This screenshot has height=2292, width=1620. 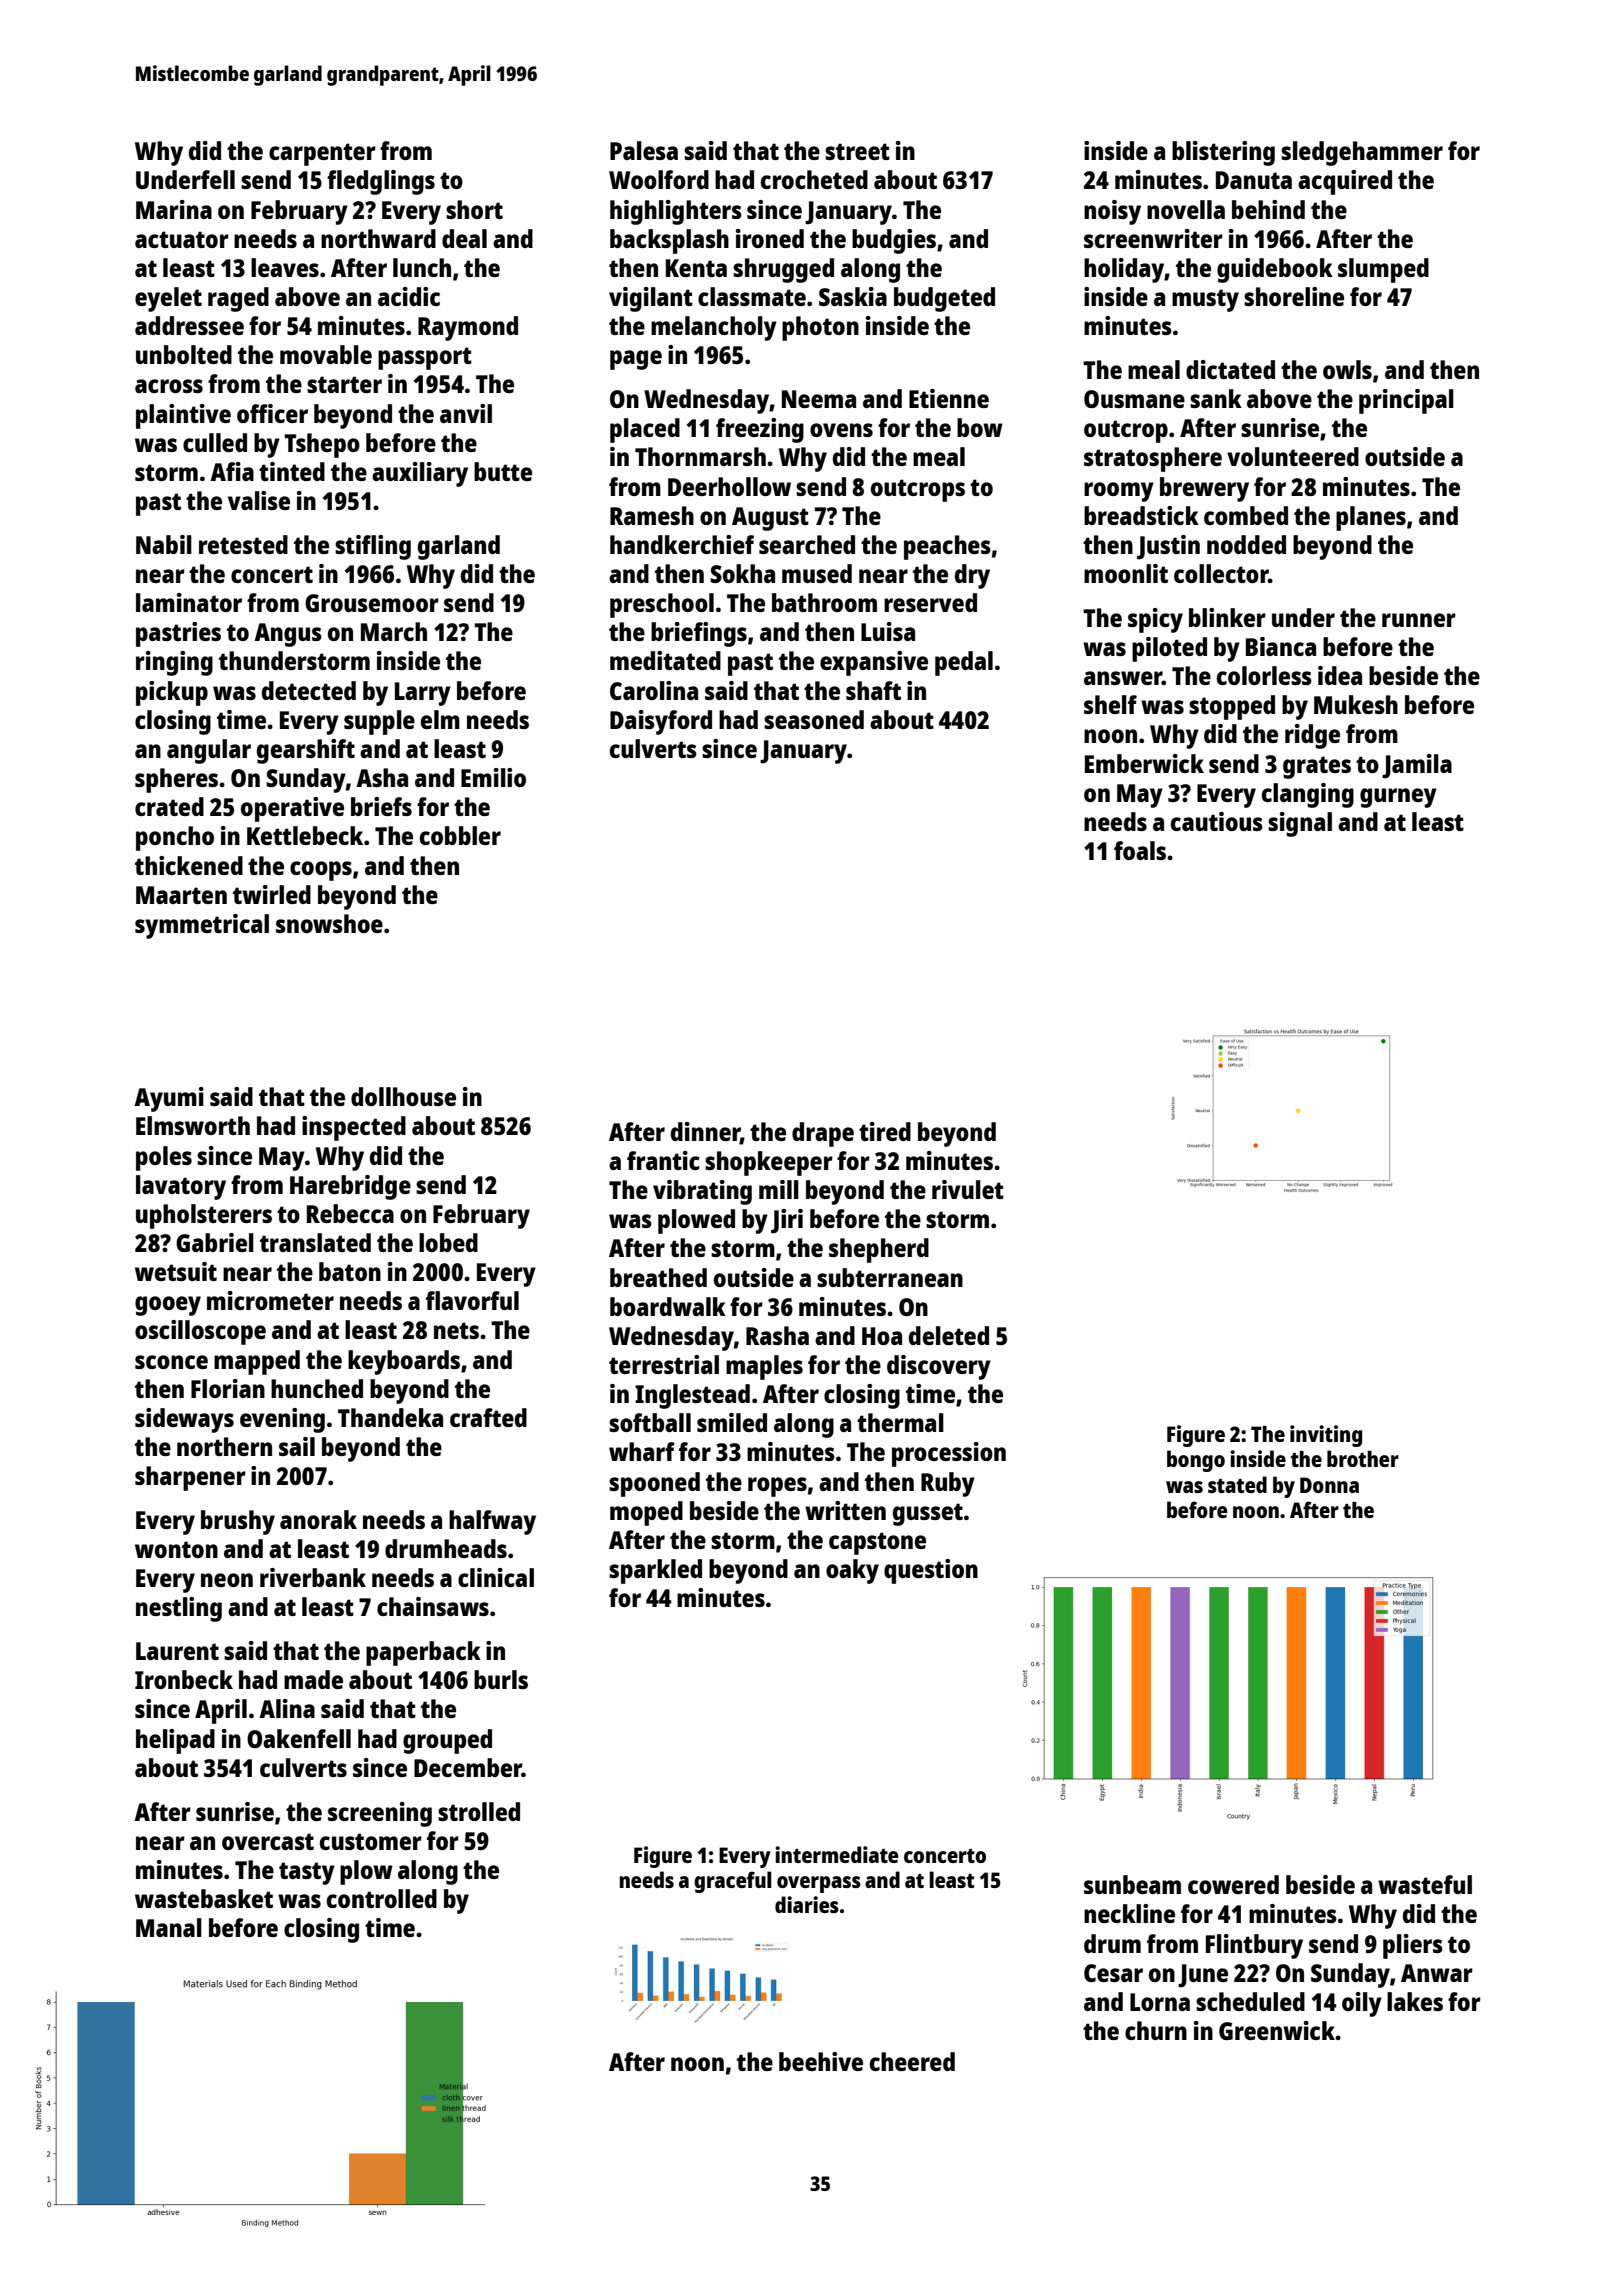 I want to click on dinner, so click(x=705, y=1133).
